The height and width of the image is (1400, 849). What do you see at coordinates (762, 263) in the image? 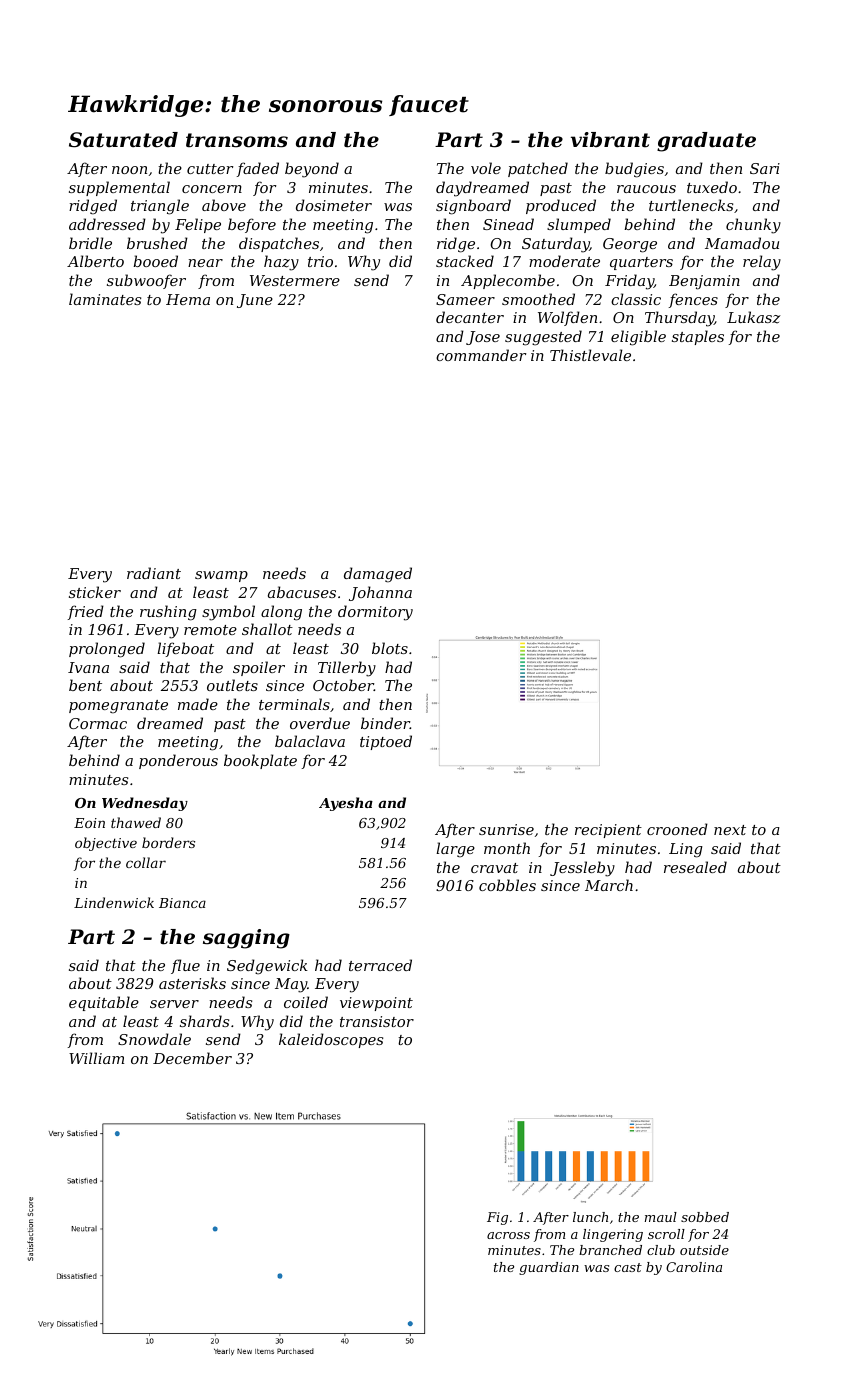
I see `relay` at bounding box center [762, 263].
